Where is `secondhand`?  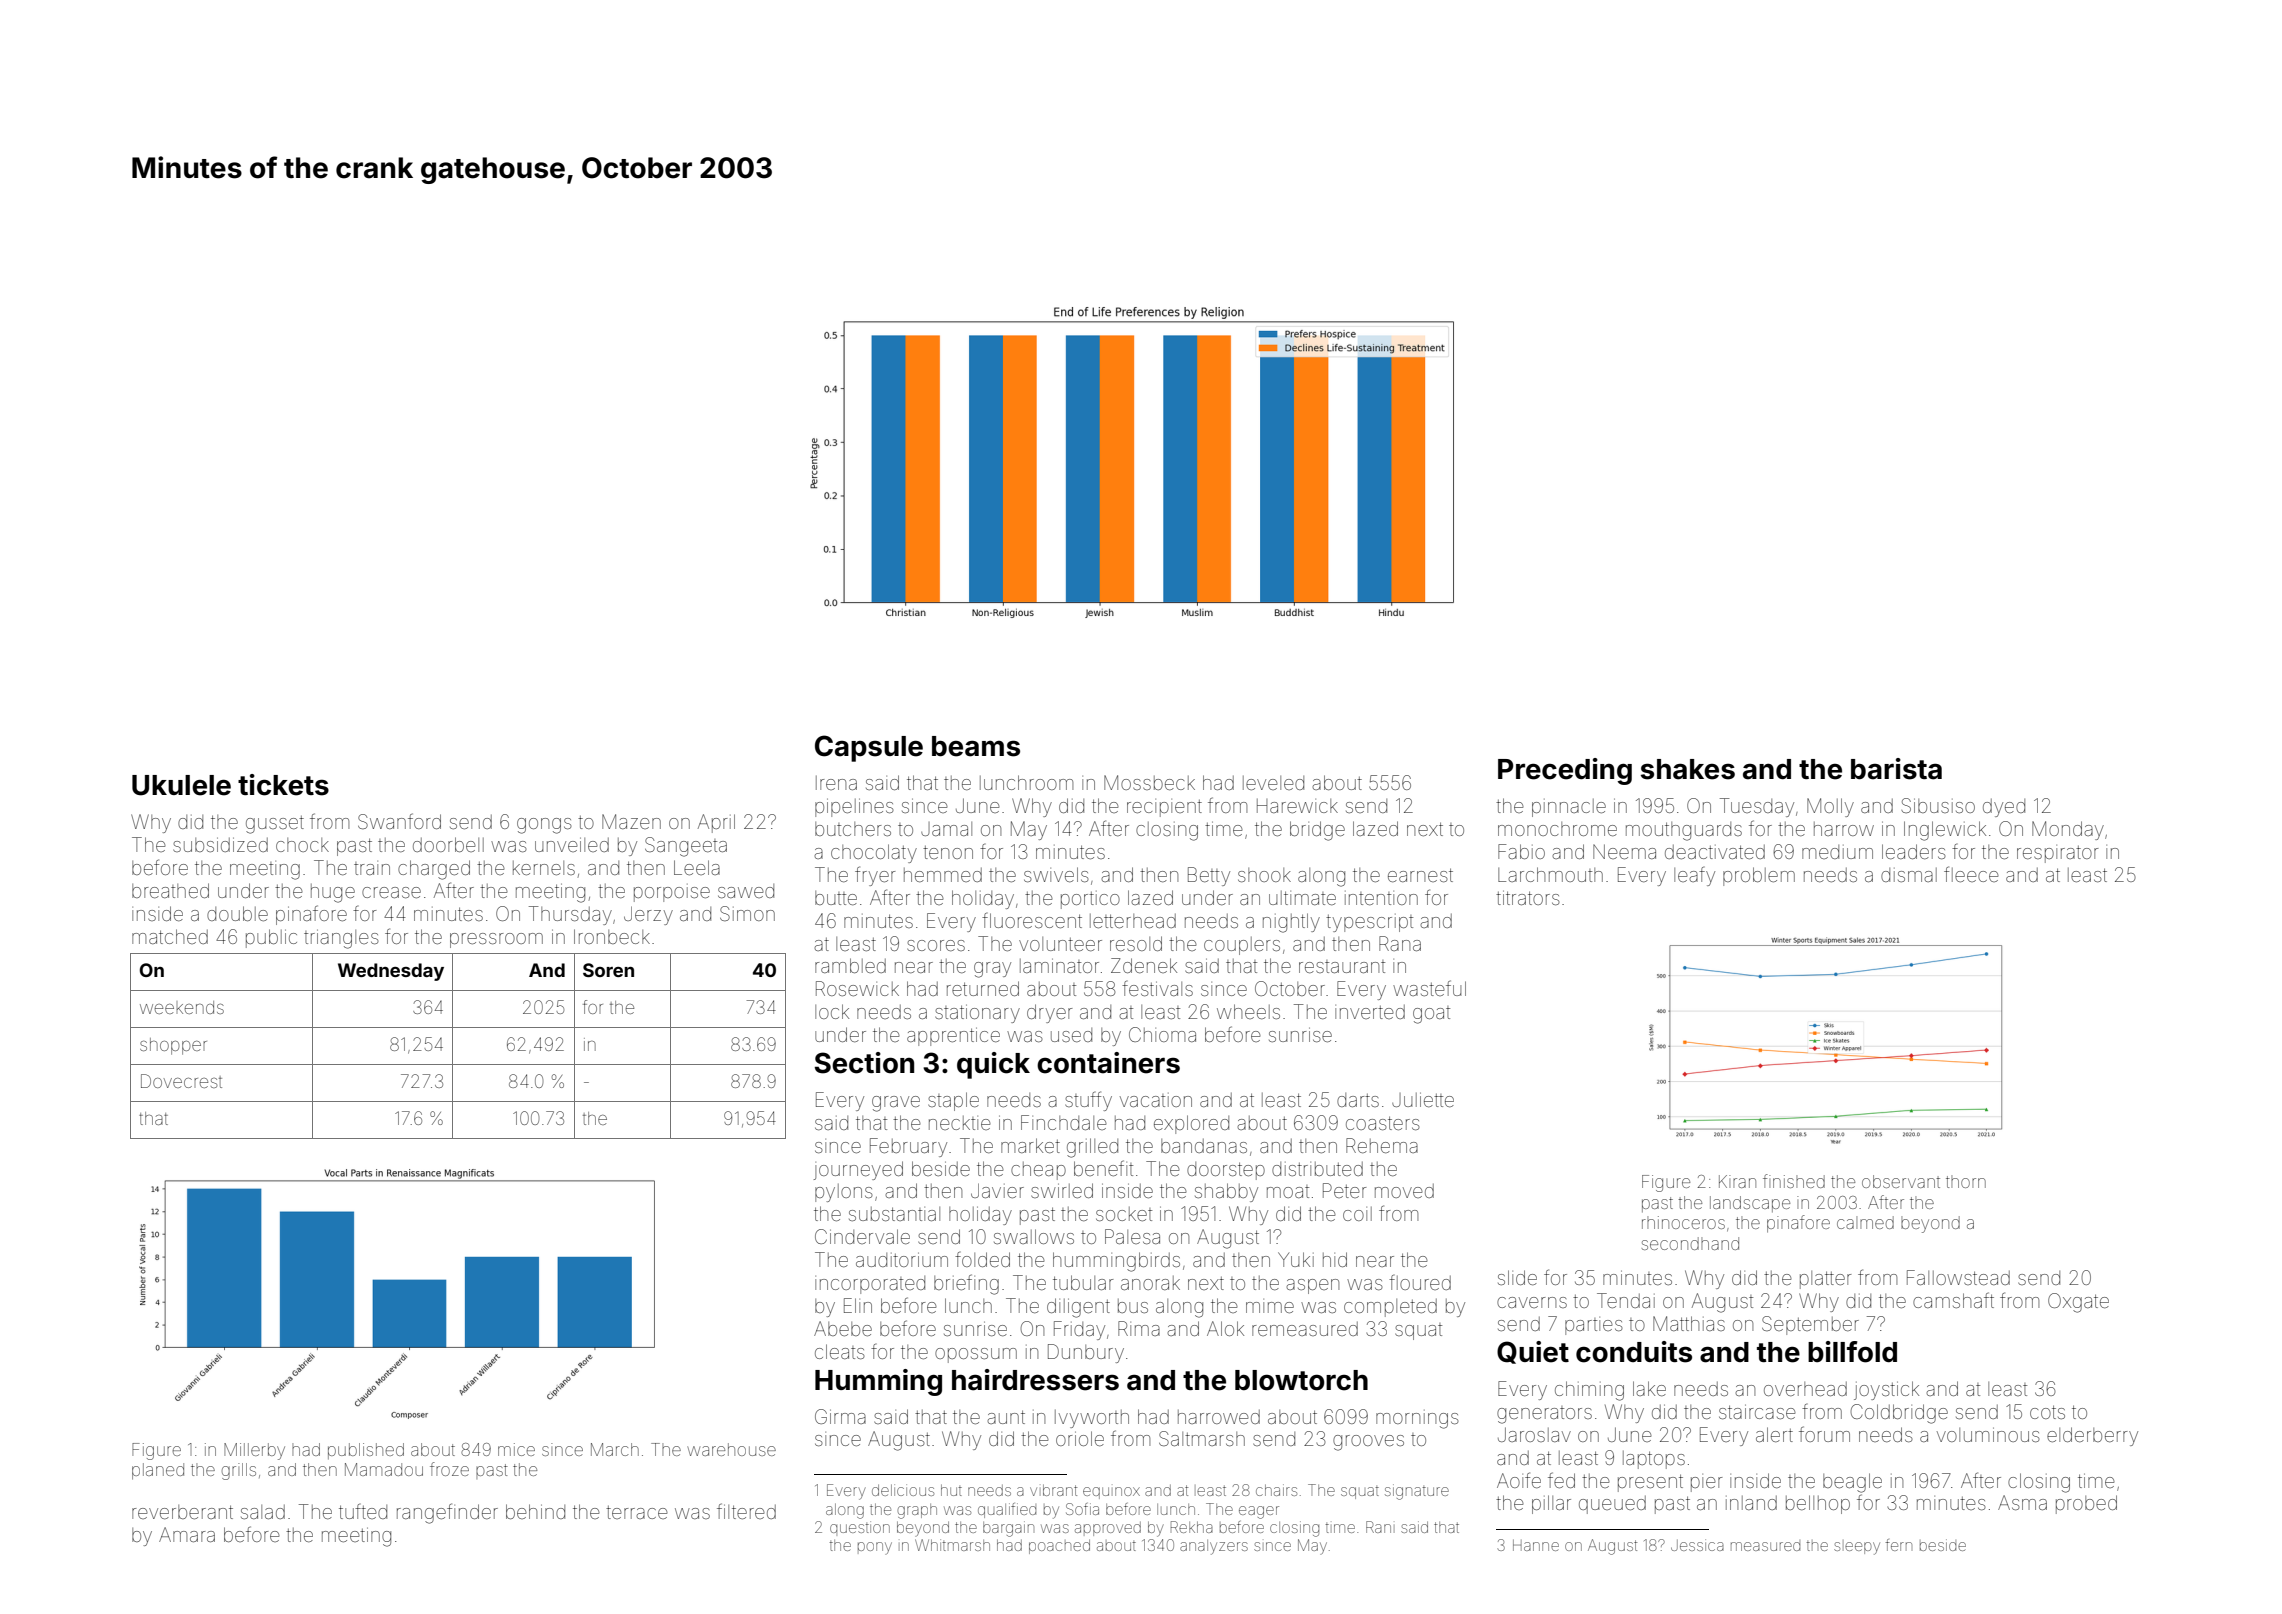
secondhand is located at coordinates (1690, 1243).
